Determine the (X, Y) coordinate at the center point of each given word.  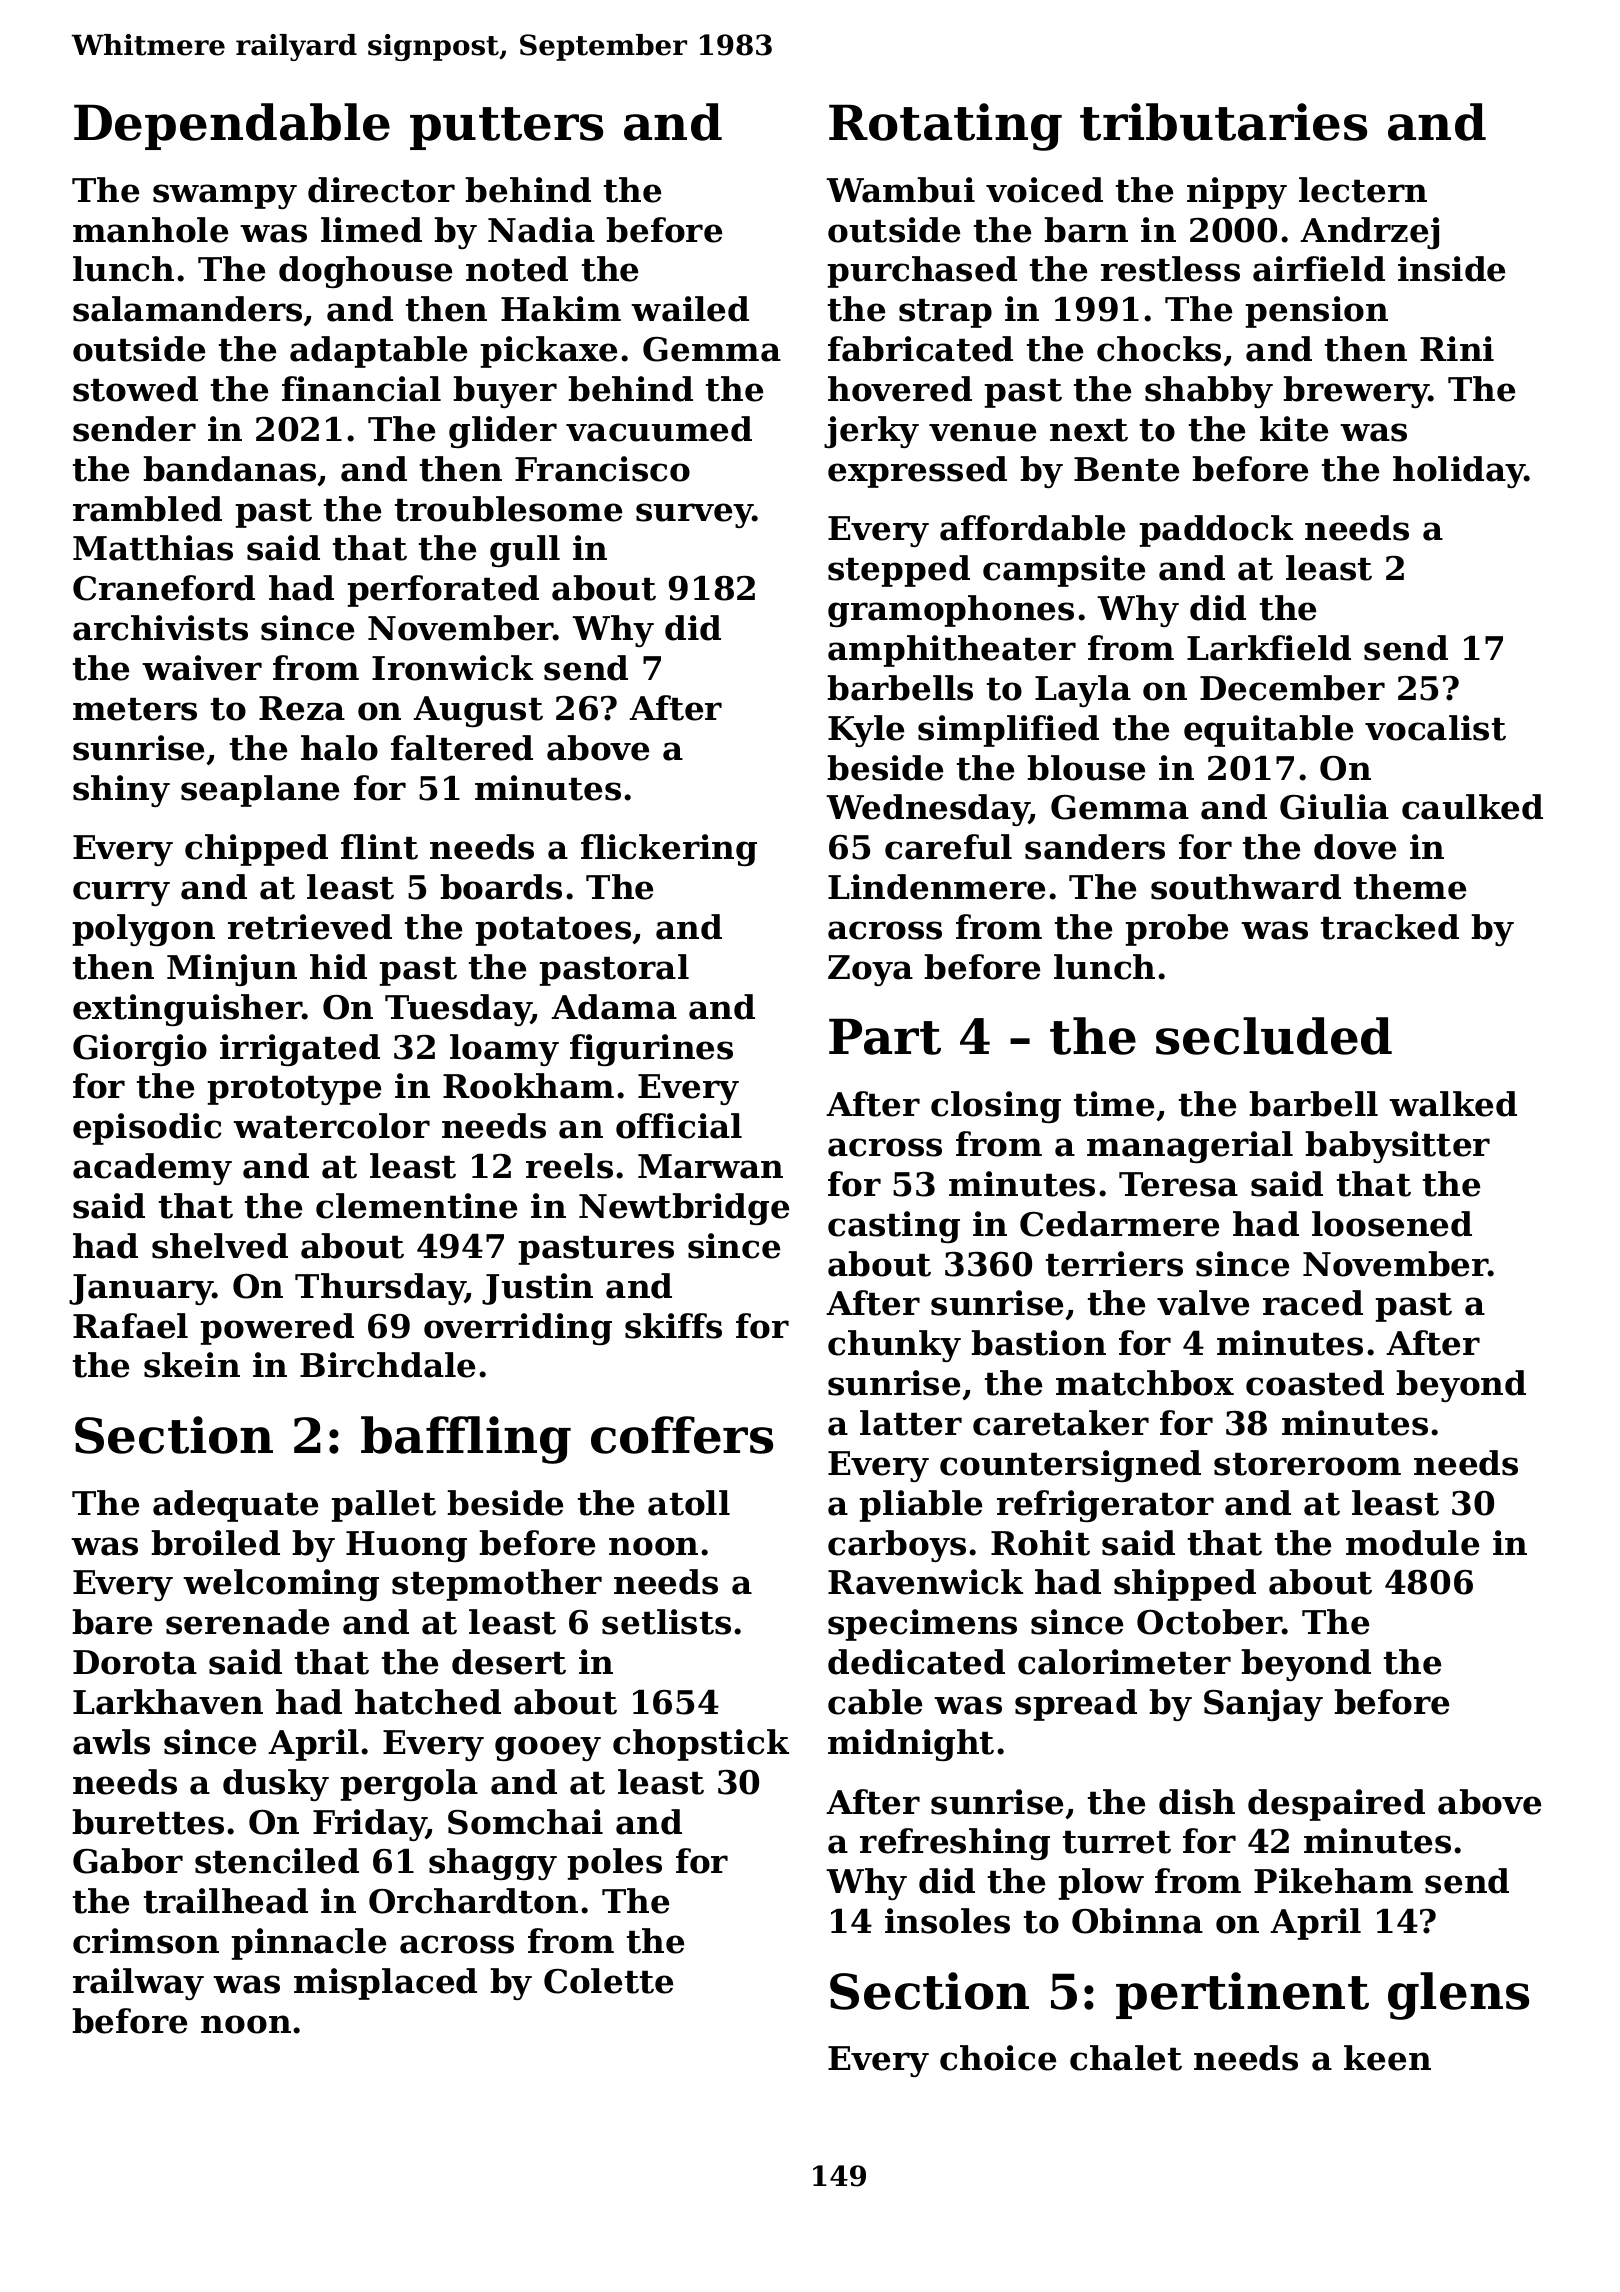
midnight (911, 1745)
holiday (1459, 472)
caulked (1472, 807)
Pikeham (1333, 1881)
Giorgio (140, 1050)
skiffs (673, 1326)
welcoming (281, 1585)
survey (694, 515)
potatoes (553, 931)
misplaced (385, 1984)
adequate (235, 1506)
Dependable (232, 126)
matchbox (1145, 1383)
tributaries (1223, 122)
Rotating (945, 127)
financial (361, 389)
